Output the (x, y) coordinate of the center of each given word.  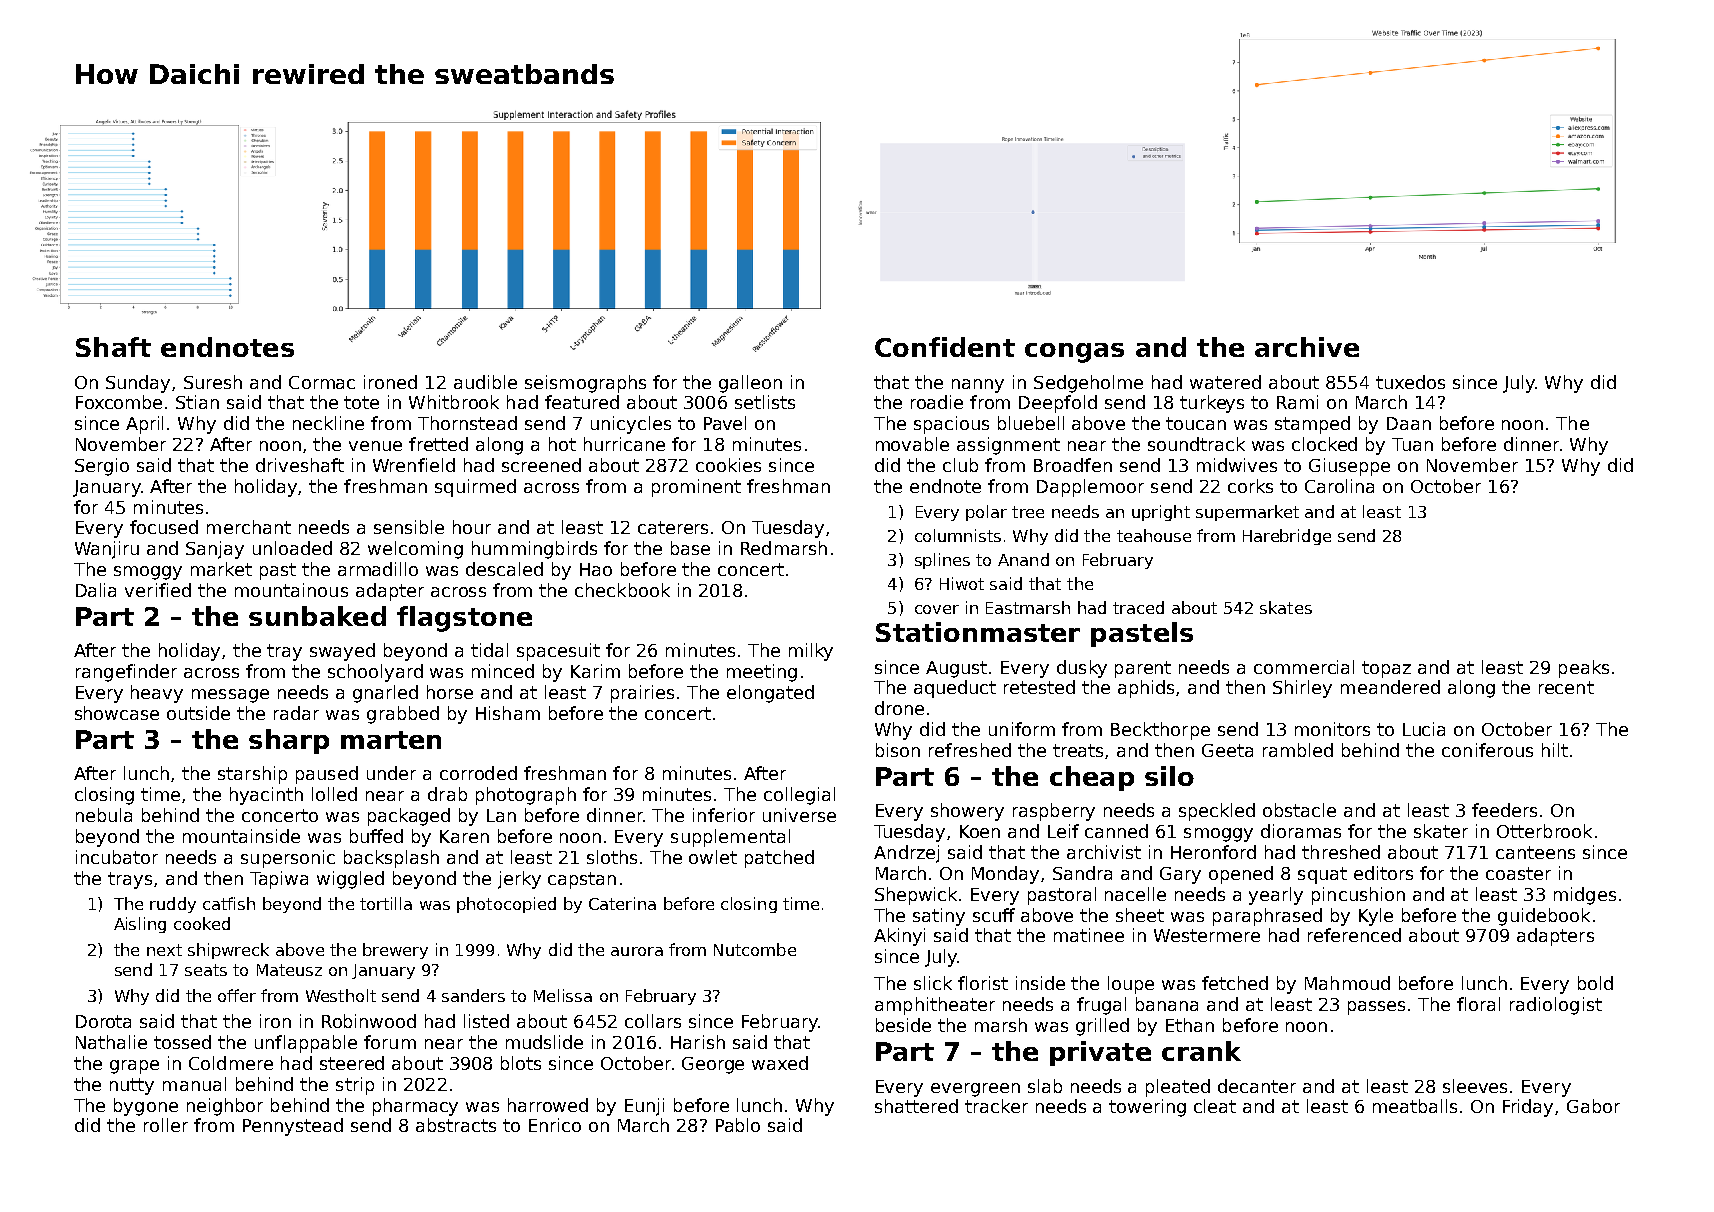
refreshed (970, 750)
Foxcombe (119, 402)
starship (252, 775)
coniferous (1487, 750)
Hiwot (962, 583)
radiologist (1556, 1006)
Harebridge (1287, 537)
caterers (673, 527)
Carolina (1339, 486)
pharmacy (415, 1107)
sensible (409, 527)
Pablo (738, 1125)
